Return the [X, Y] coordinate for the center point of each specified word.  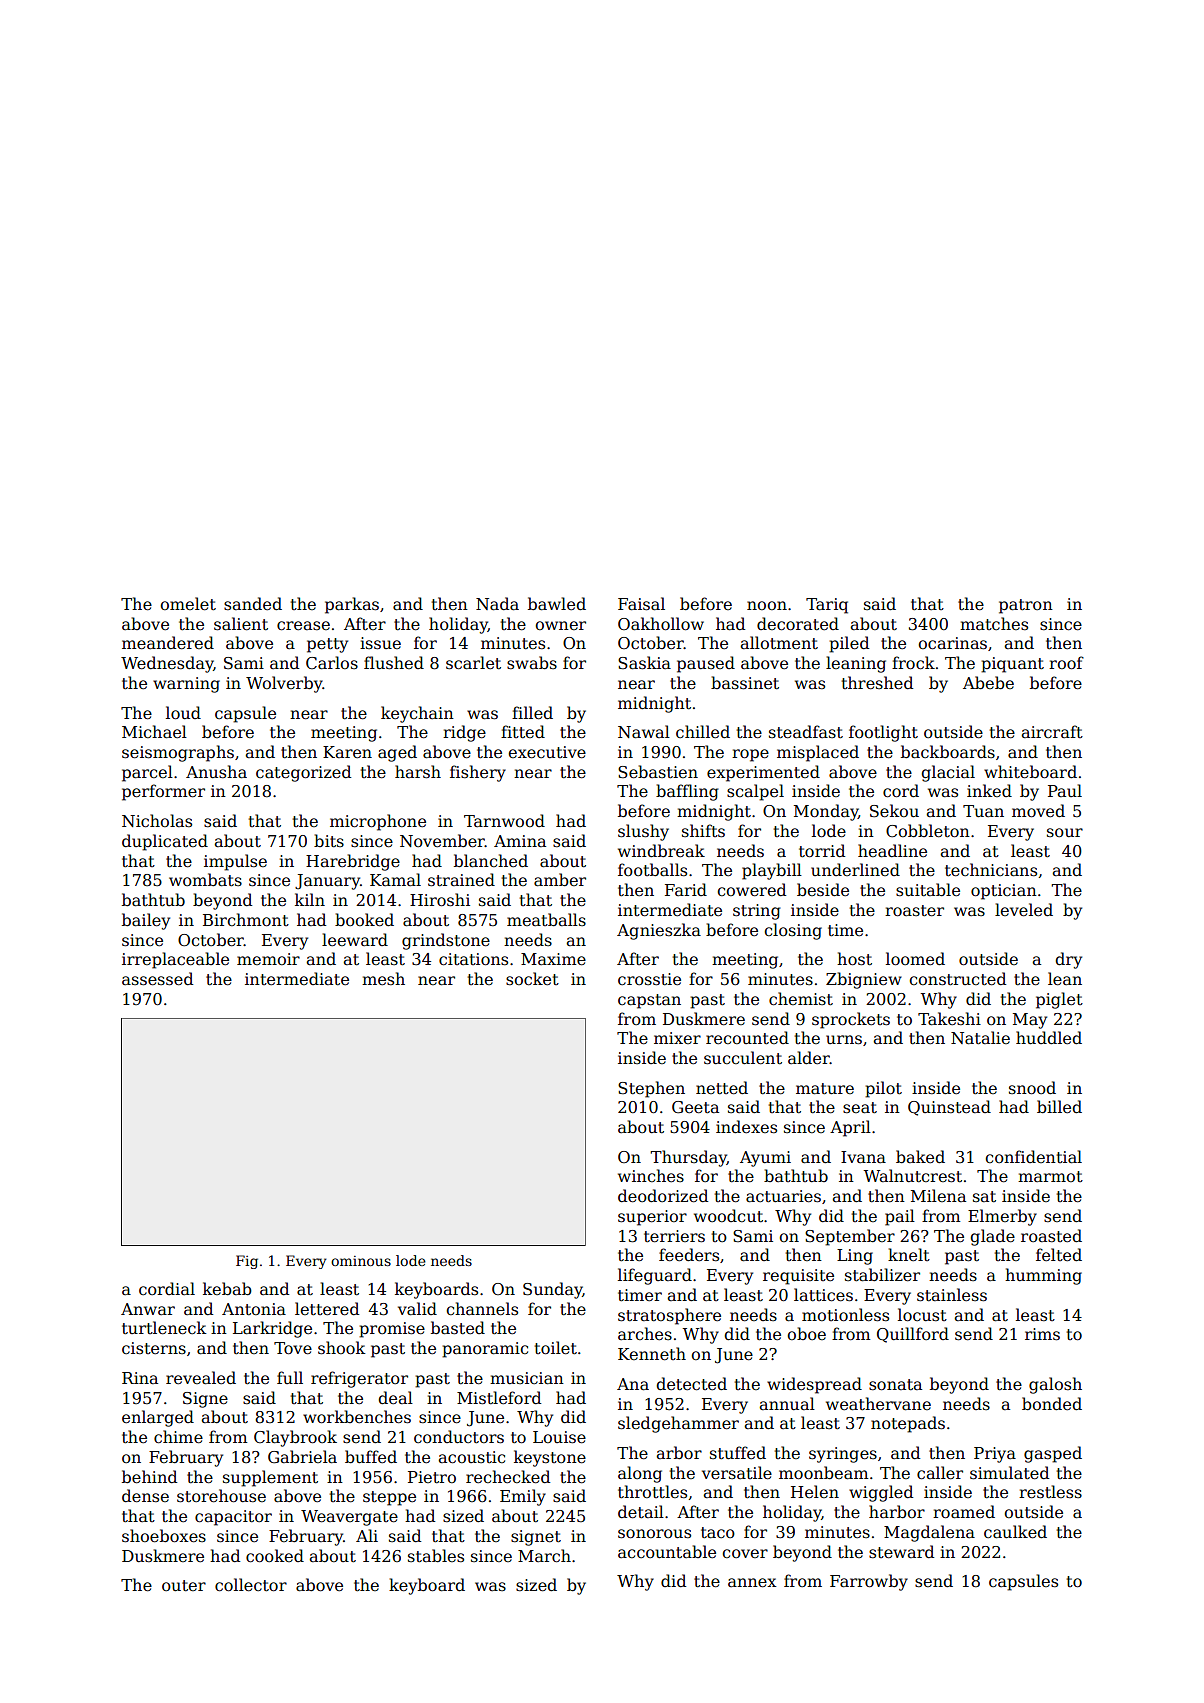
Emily [523, 1497]
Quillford [913, 1335]
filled [532, 713]
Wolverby [284, 684]
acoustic [471, 1457]
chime [178, 1437]
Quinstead [949, 1108]
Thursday [688, 1158]
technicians [991, 870]
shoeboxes [164, 1536]
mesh [383, 979]
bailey [146, 921]
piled [849, 644]
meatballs [546, 919]
